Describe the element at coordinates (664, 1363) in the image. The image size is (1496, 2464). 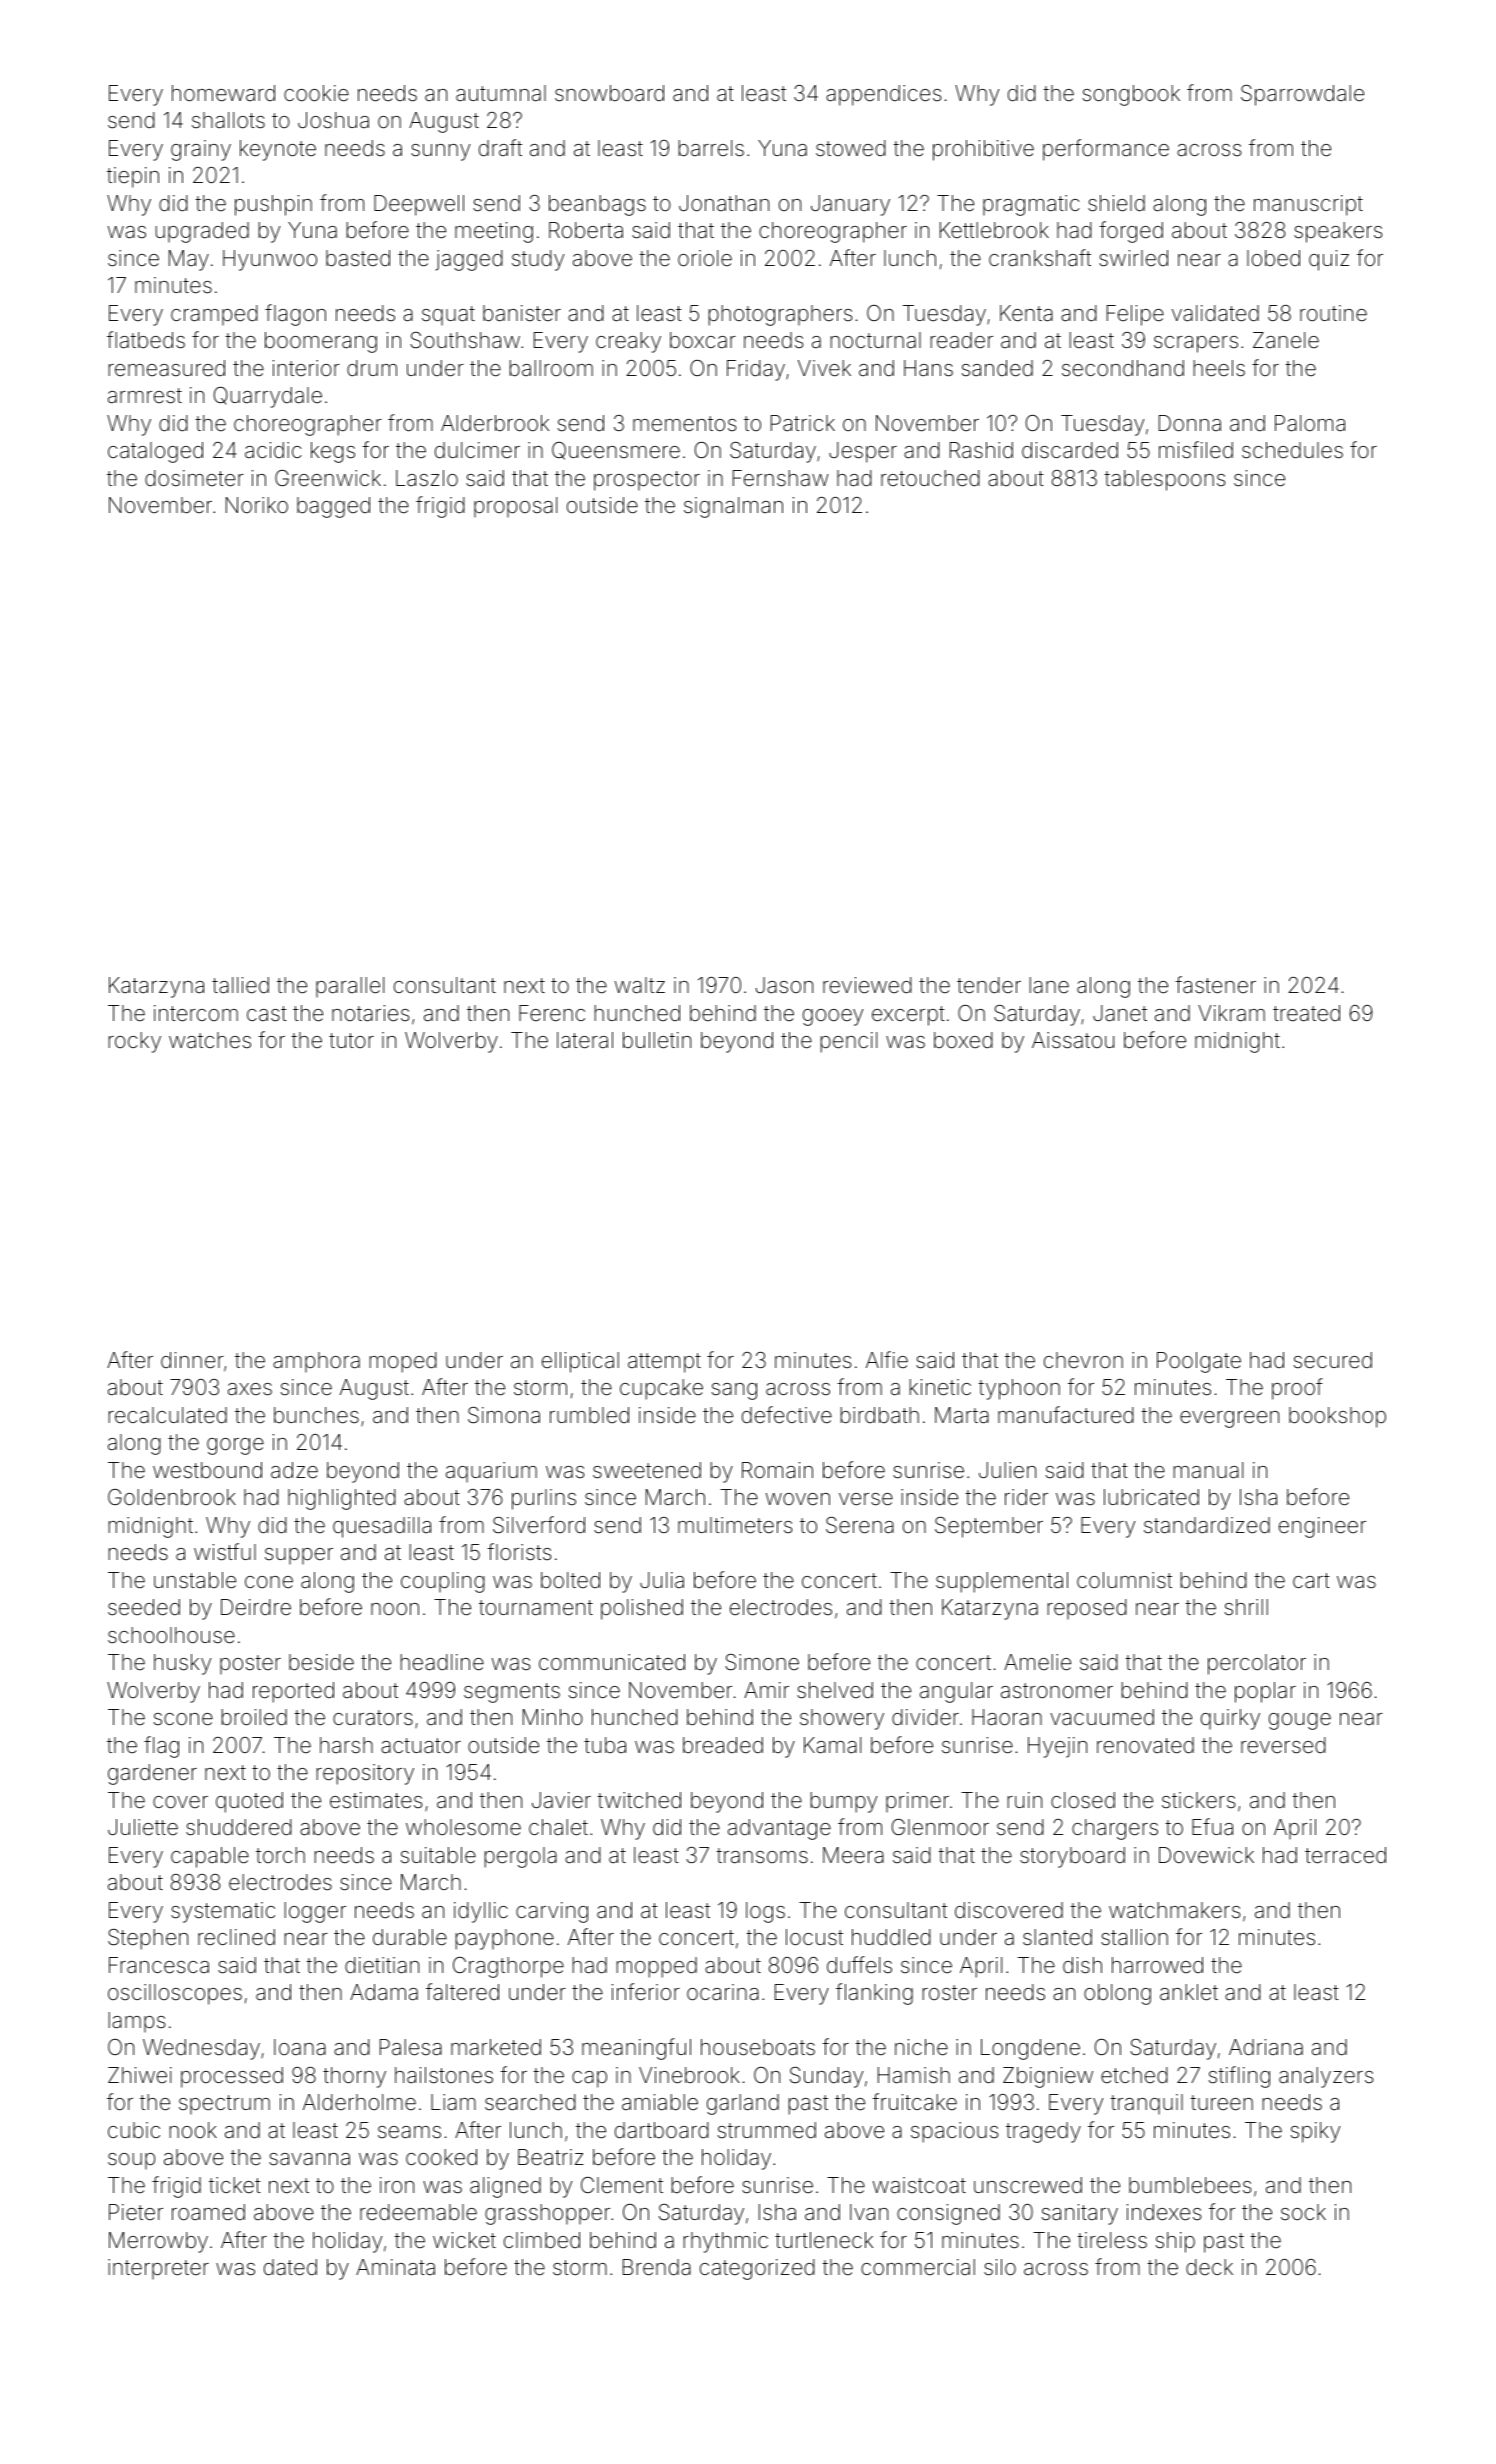
I see `attempt` at that location.
